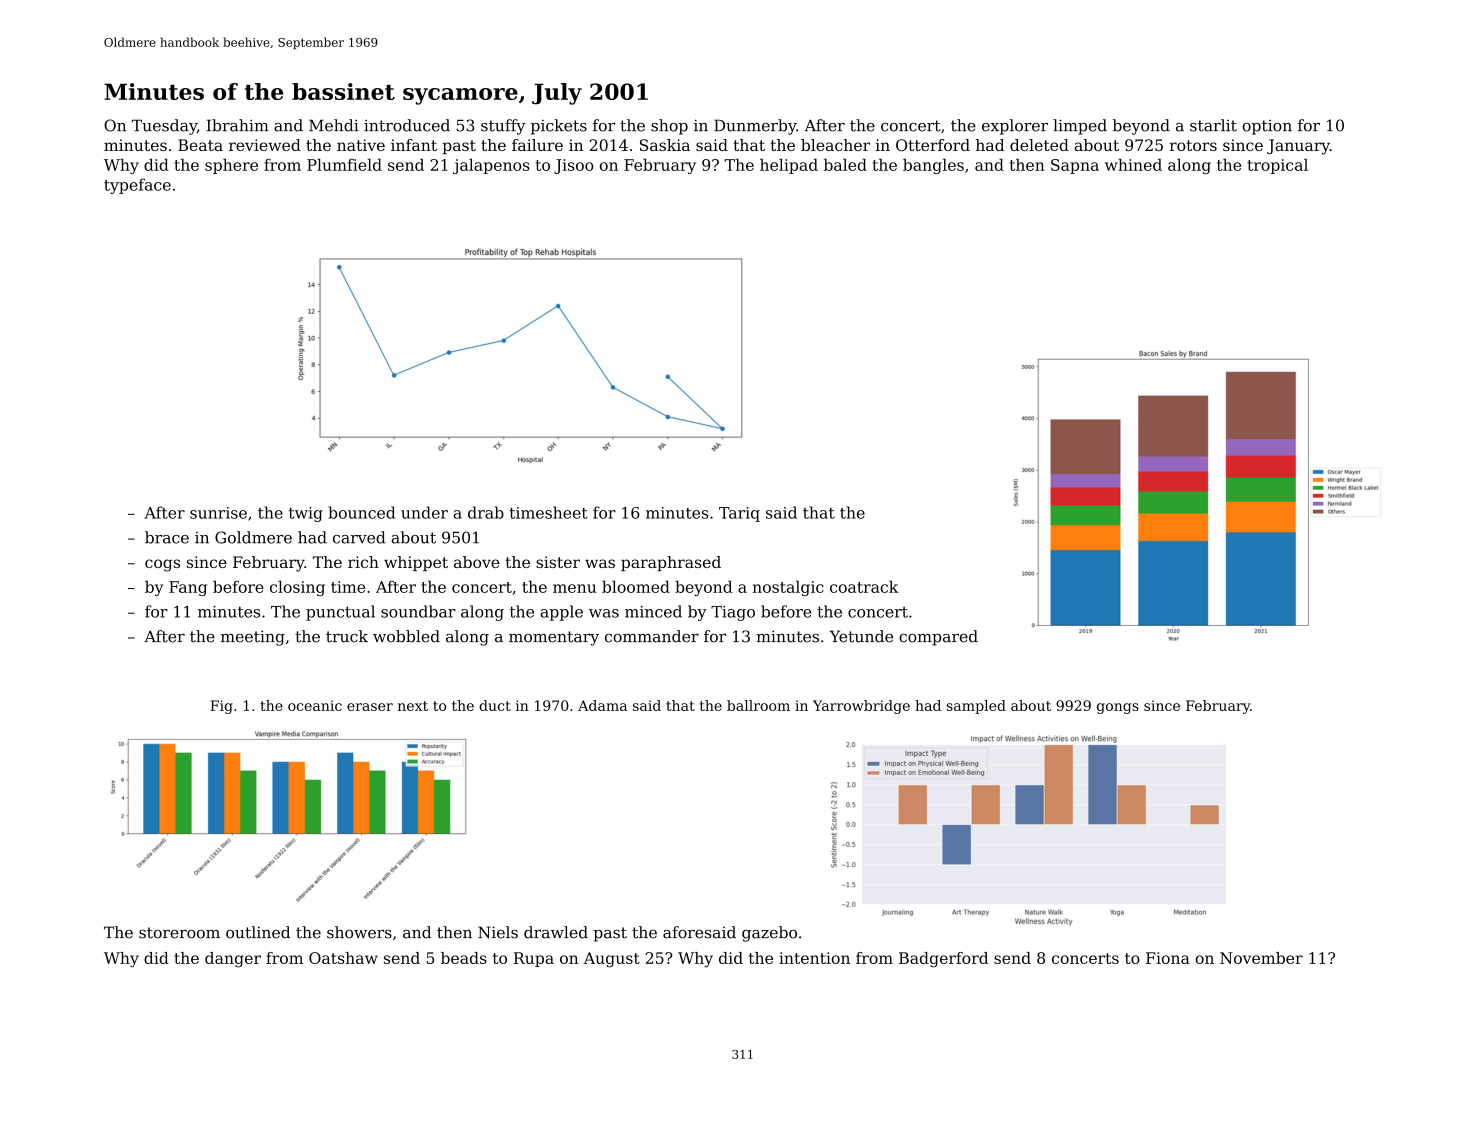 This screenshot has width=1463, height=1130. I want to click on Tariq, so click(739, 514).
